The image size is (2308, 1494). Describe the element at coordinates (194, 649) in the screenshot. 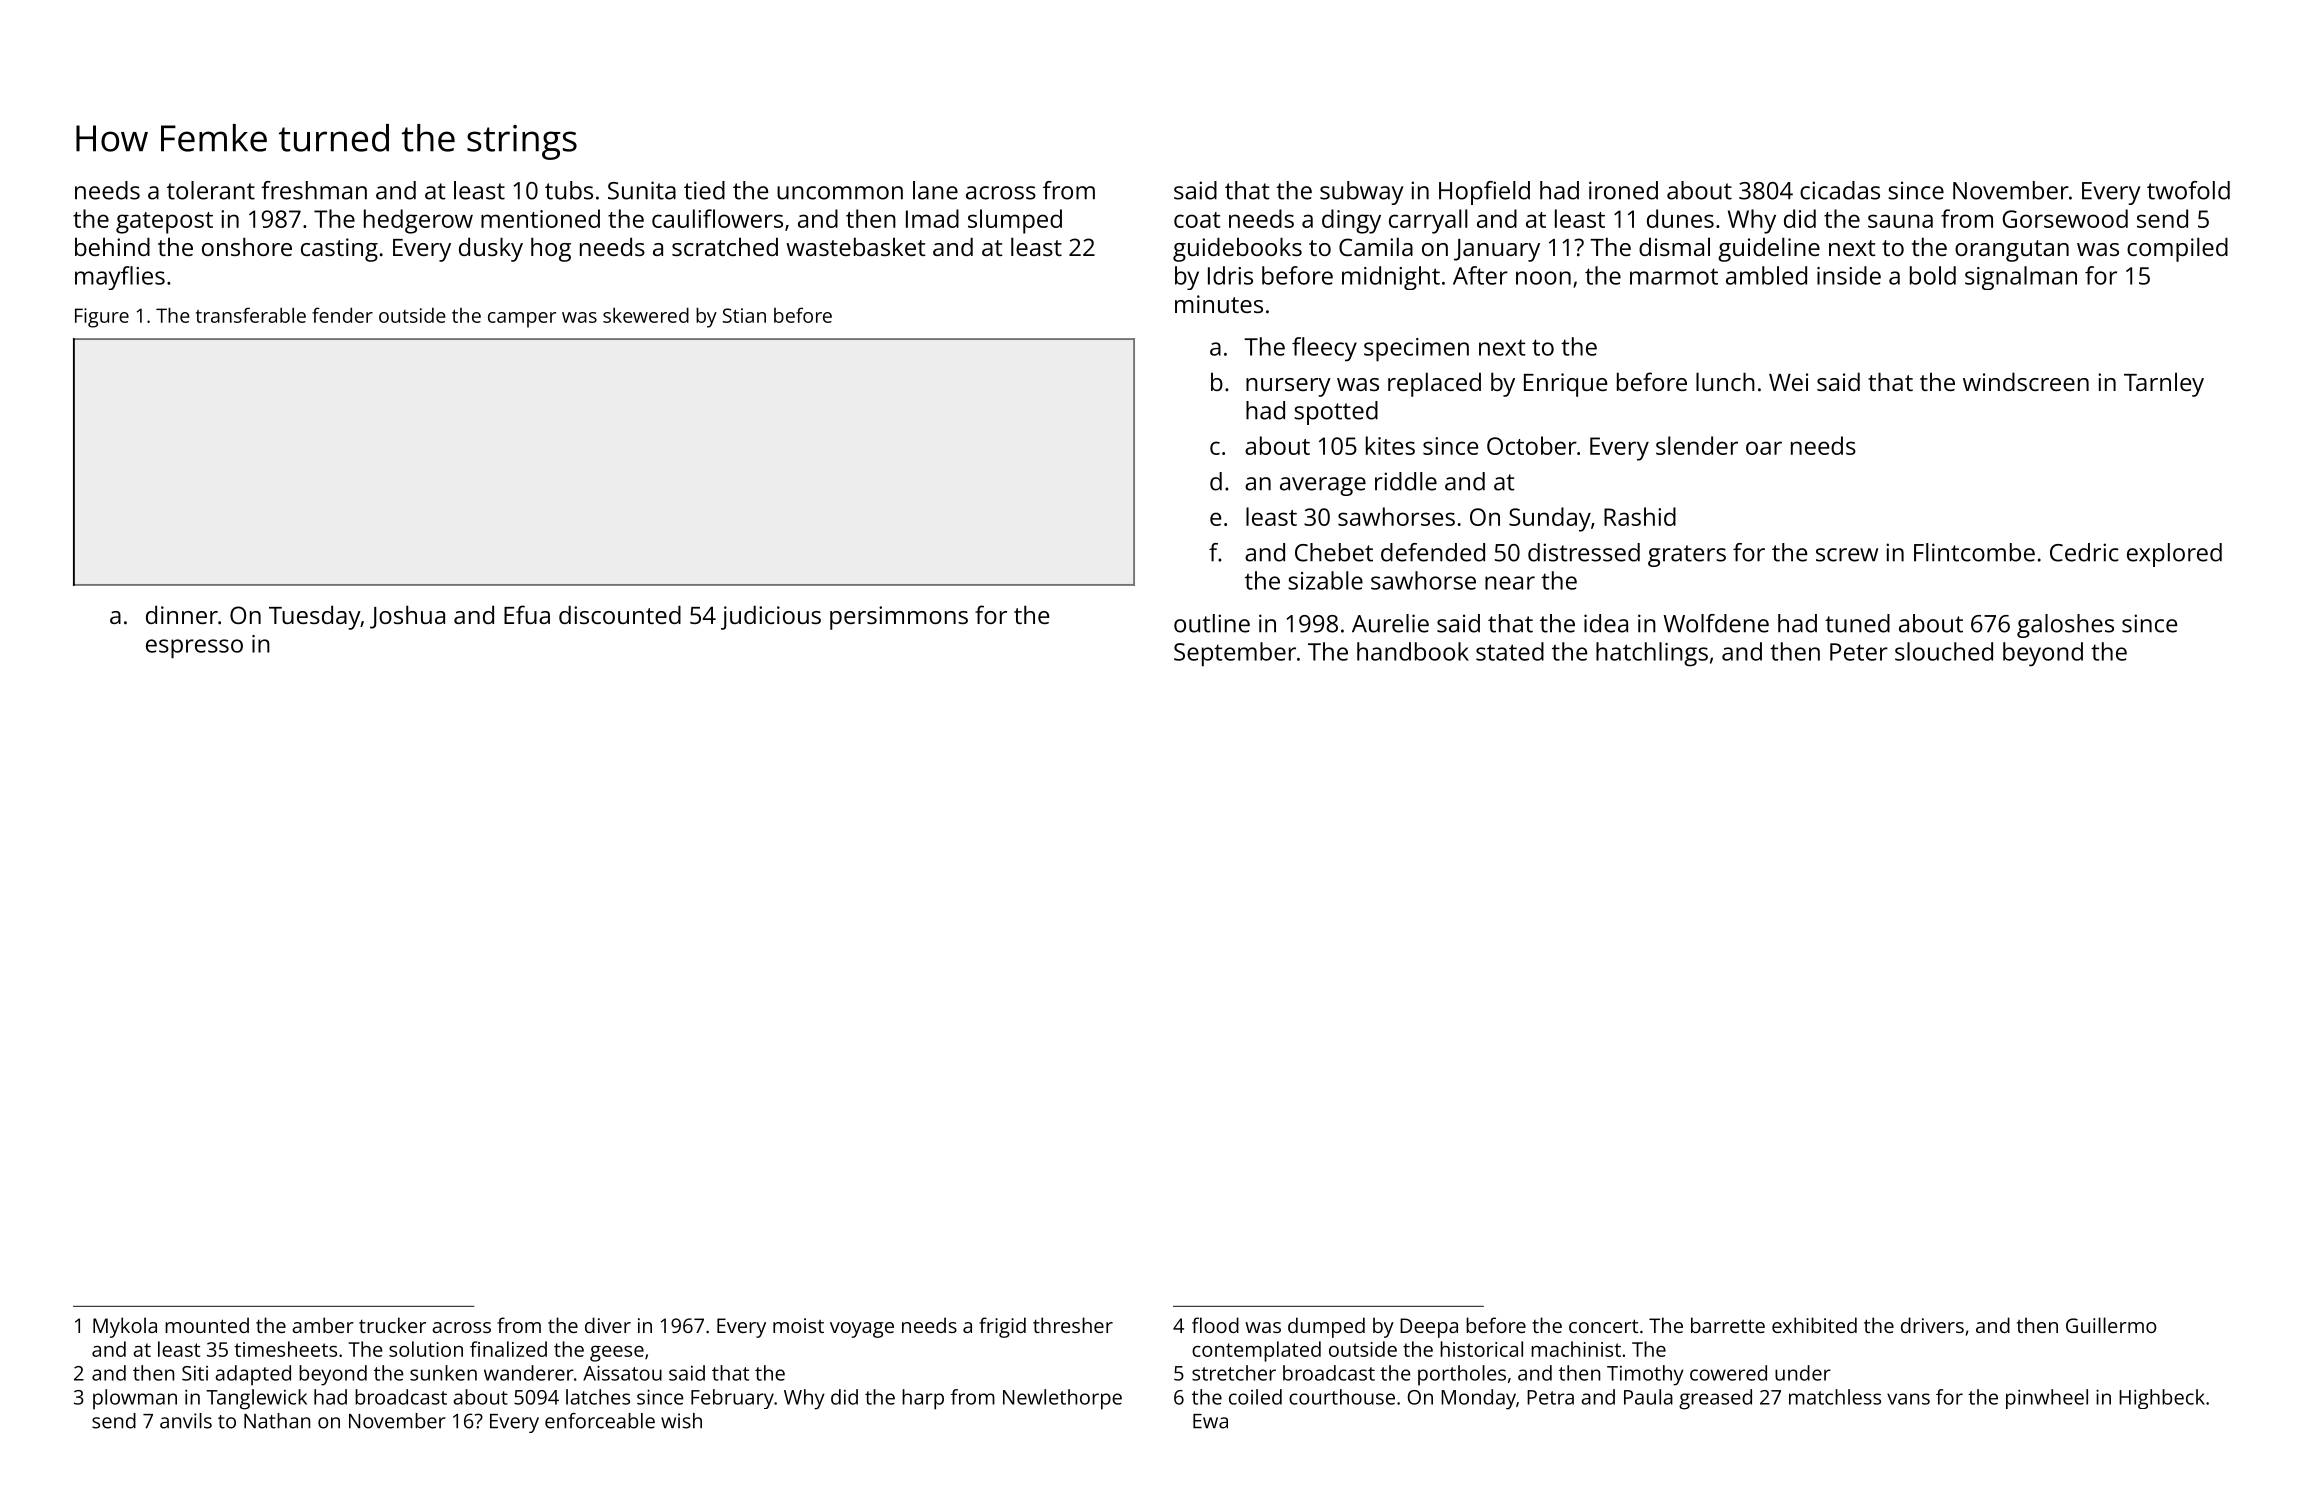

I see `espresso` at that location.
